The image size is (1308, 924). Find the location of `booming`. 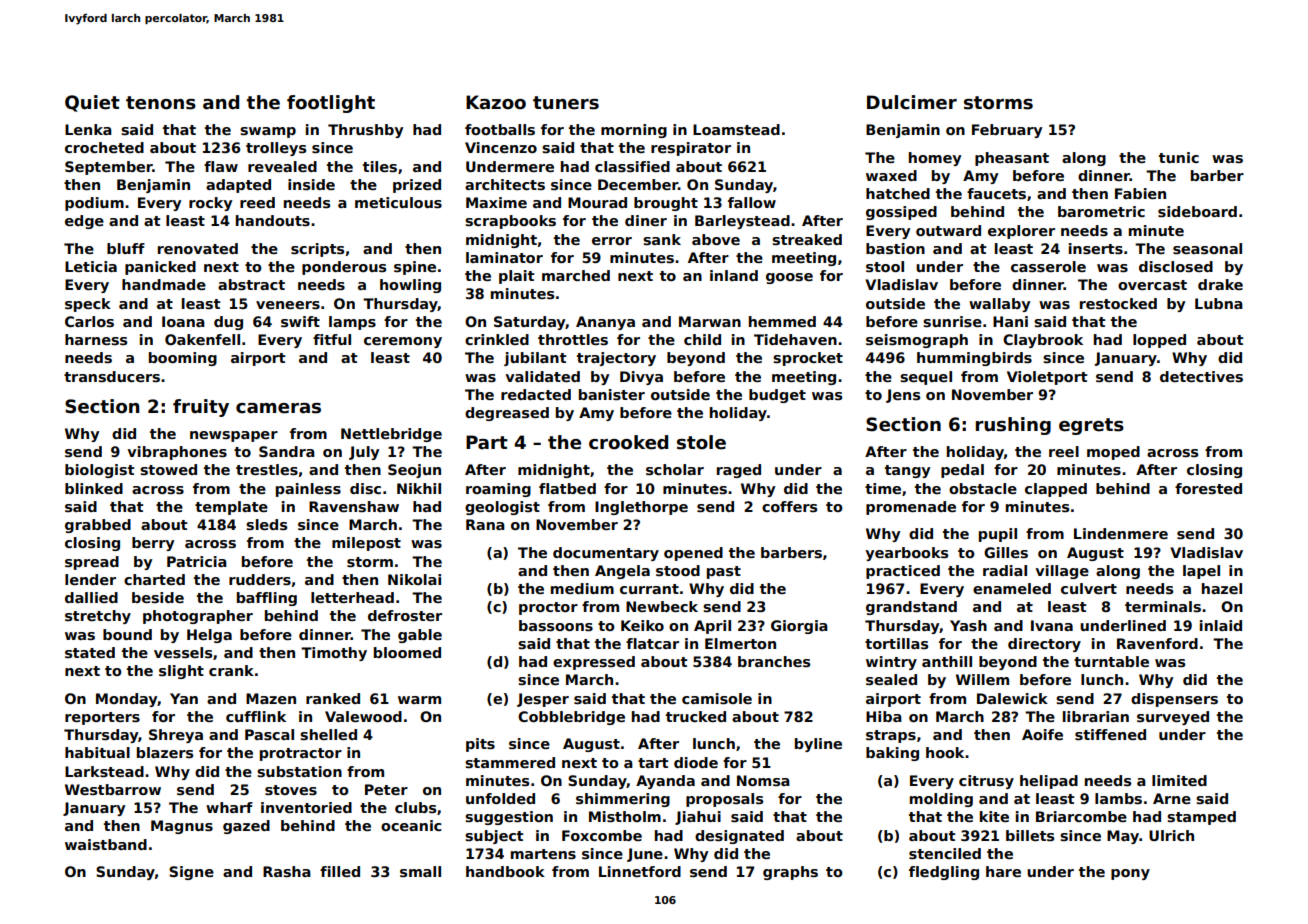

booming is located at coordinates (183, 359).
